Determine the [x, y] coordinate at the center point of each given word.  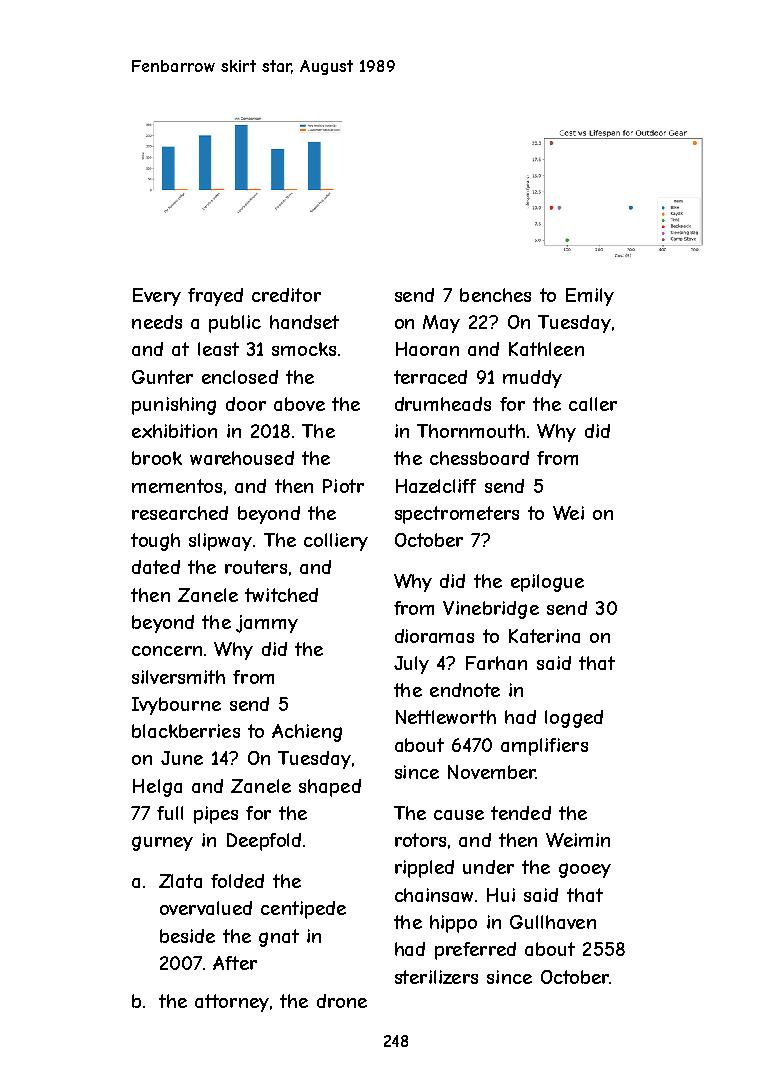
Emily [590, 297]
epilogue [547, 583]
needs [157, 322]
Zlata [180, 881]
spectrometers [457, 515]
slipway [220, 542]
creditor [286, 295]
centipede [303, 910]
